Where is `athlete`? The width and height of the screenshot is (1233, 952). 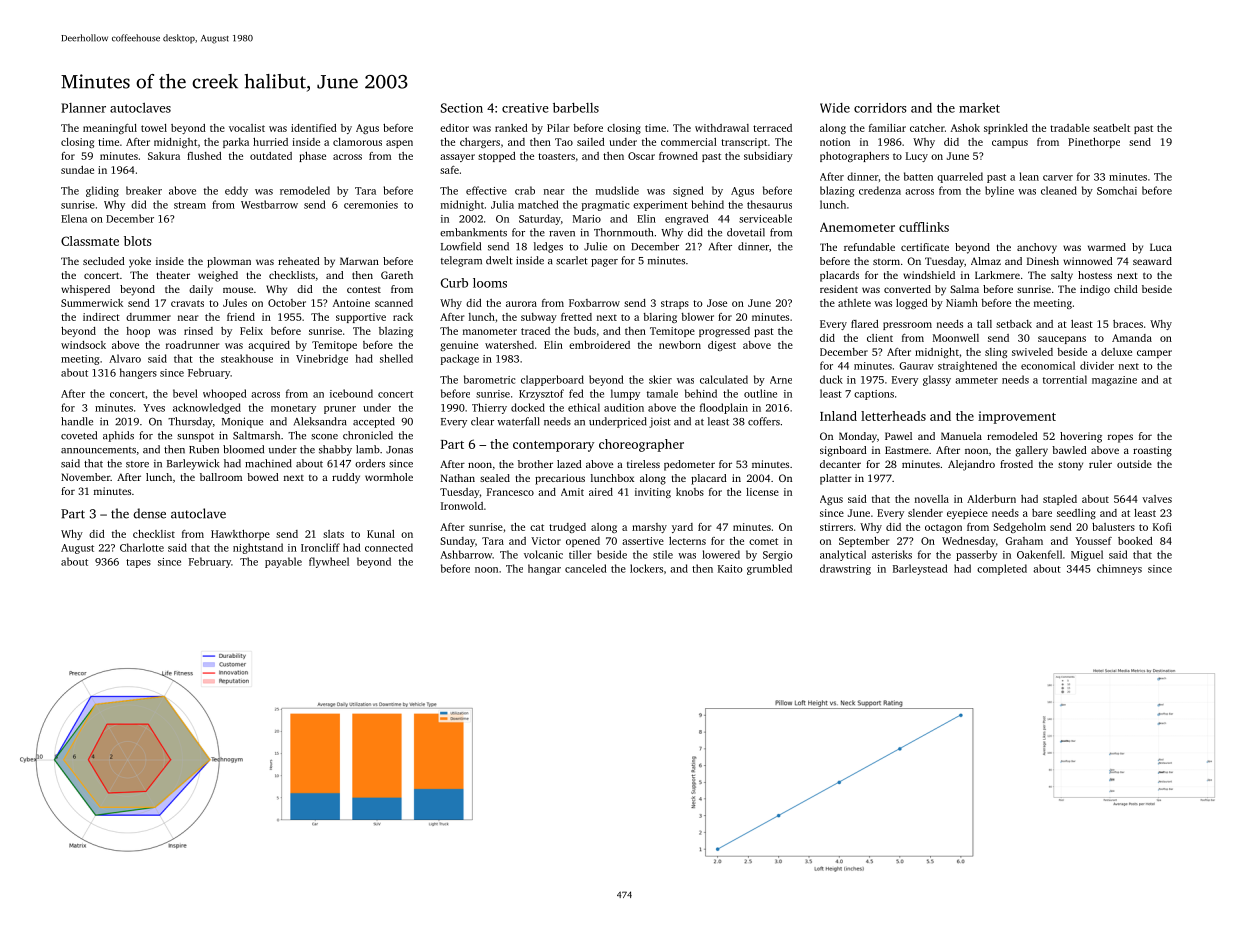
athlete is located at coordinates (854, 303).
